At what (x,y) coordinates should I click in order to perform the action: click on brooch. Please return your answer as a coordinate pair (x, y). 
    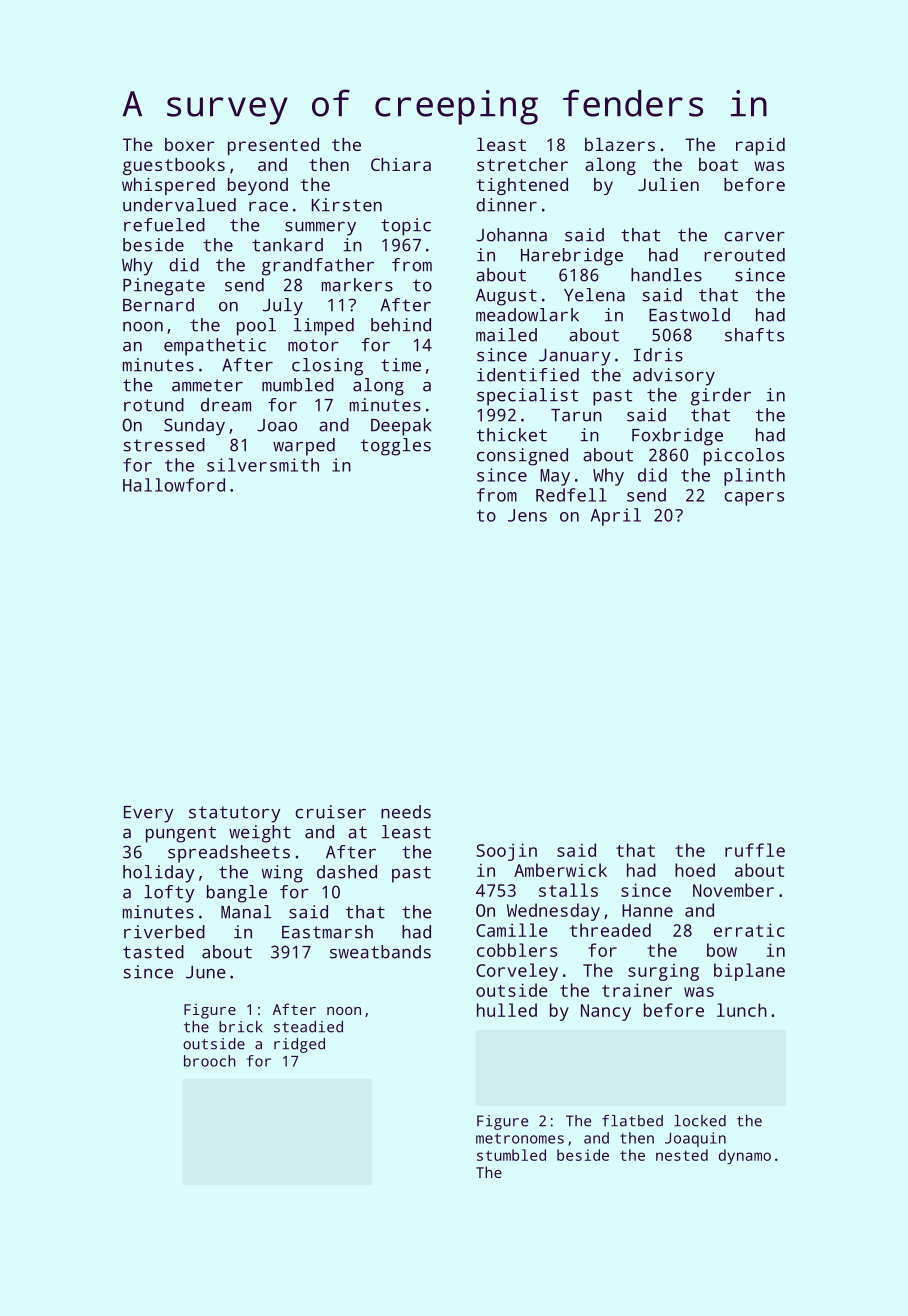
    Looking at the image, I should click on (210, 1061).
